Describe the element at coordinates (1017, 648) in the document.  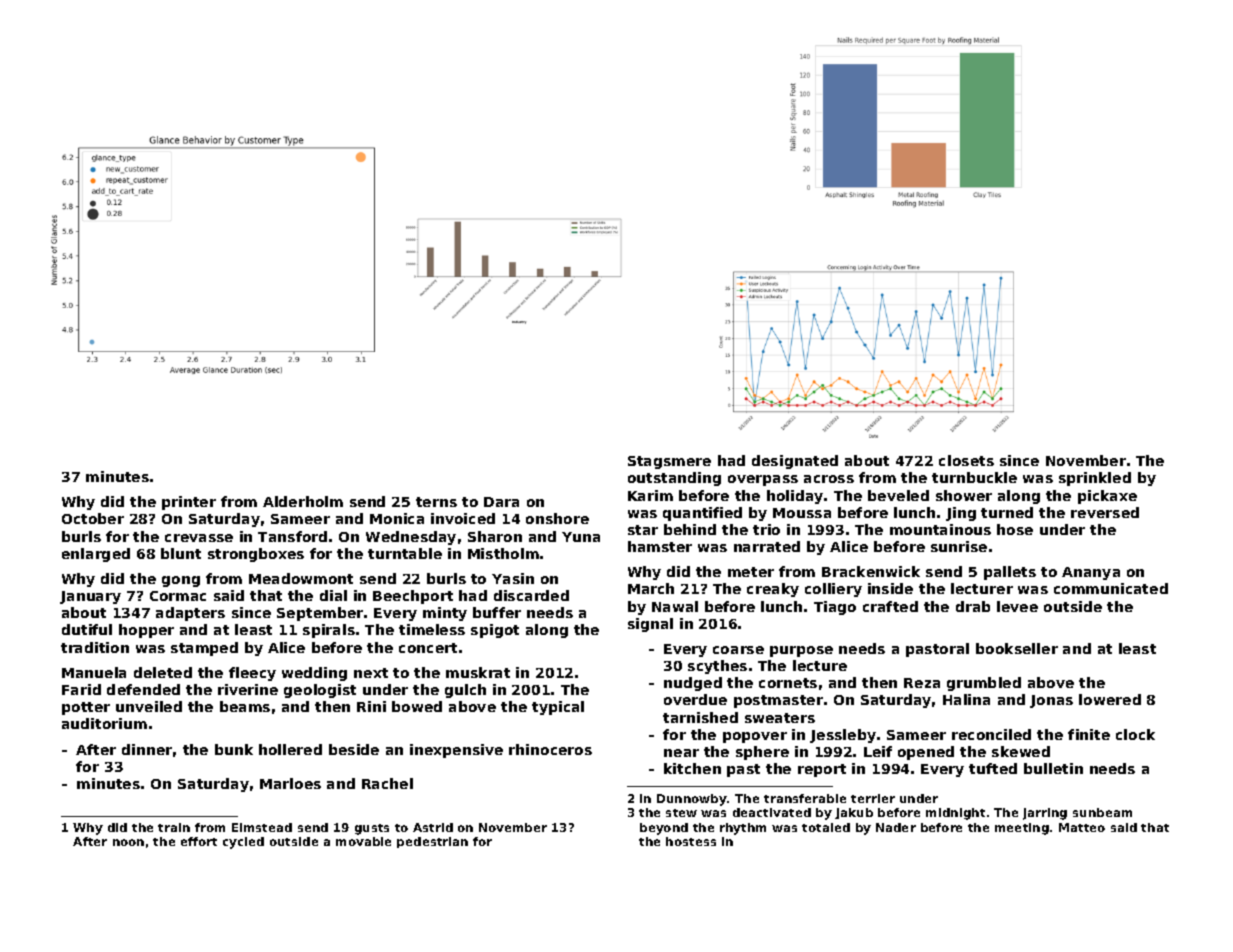
I see `bookseller` at that location.
